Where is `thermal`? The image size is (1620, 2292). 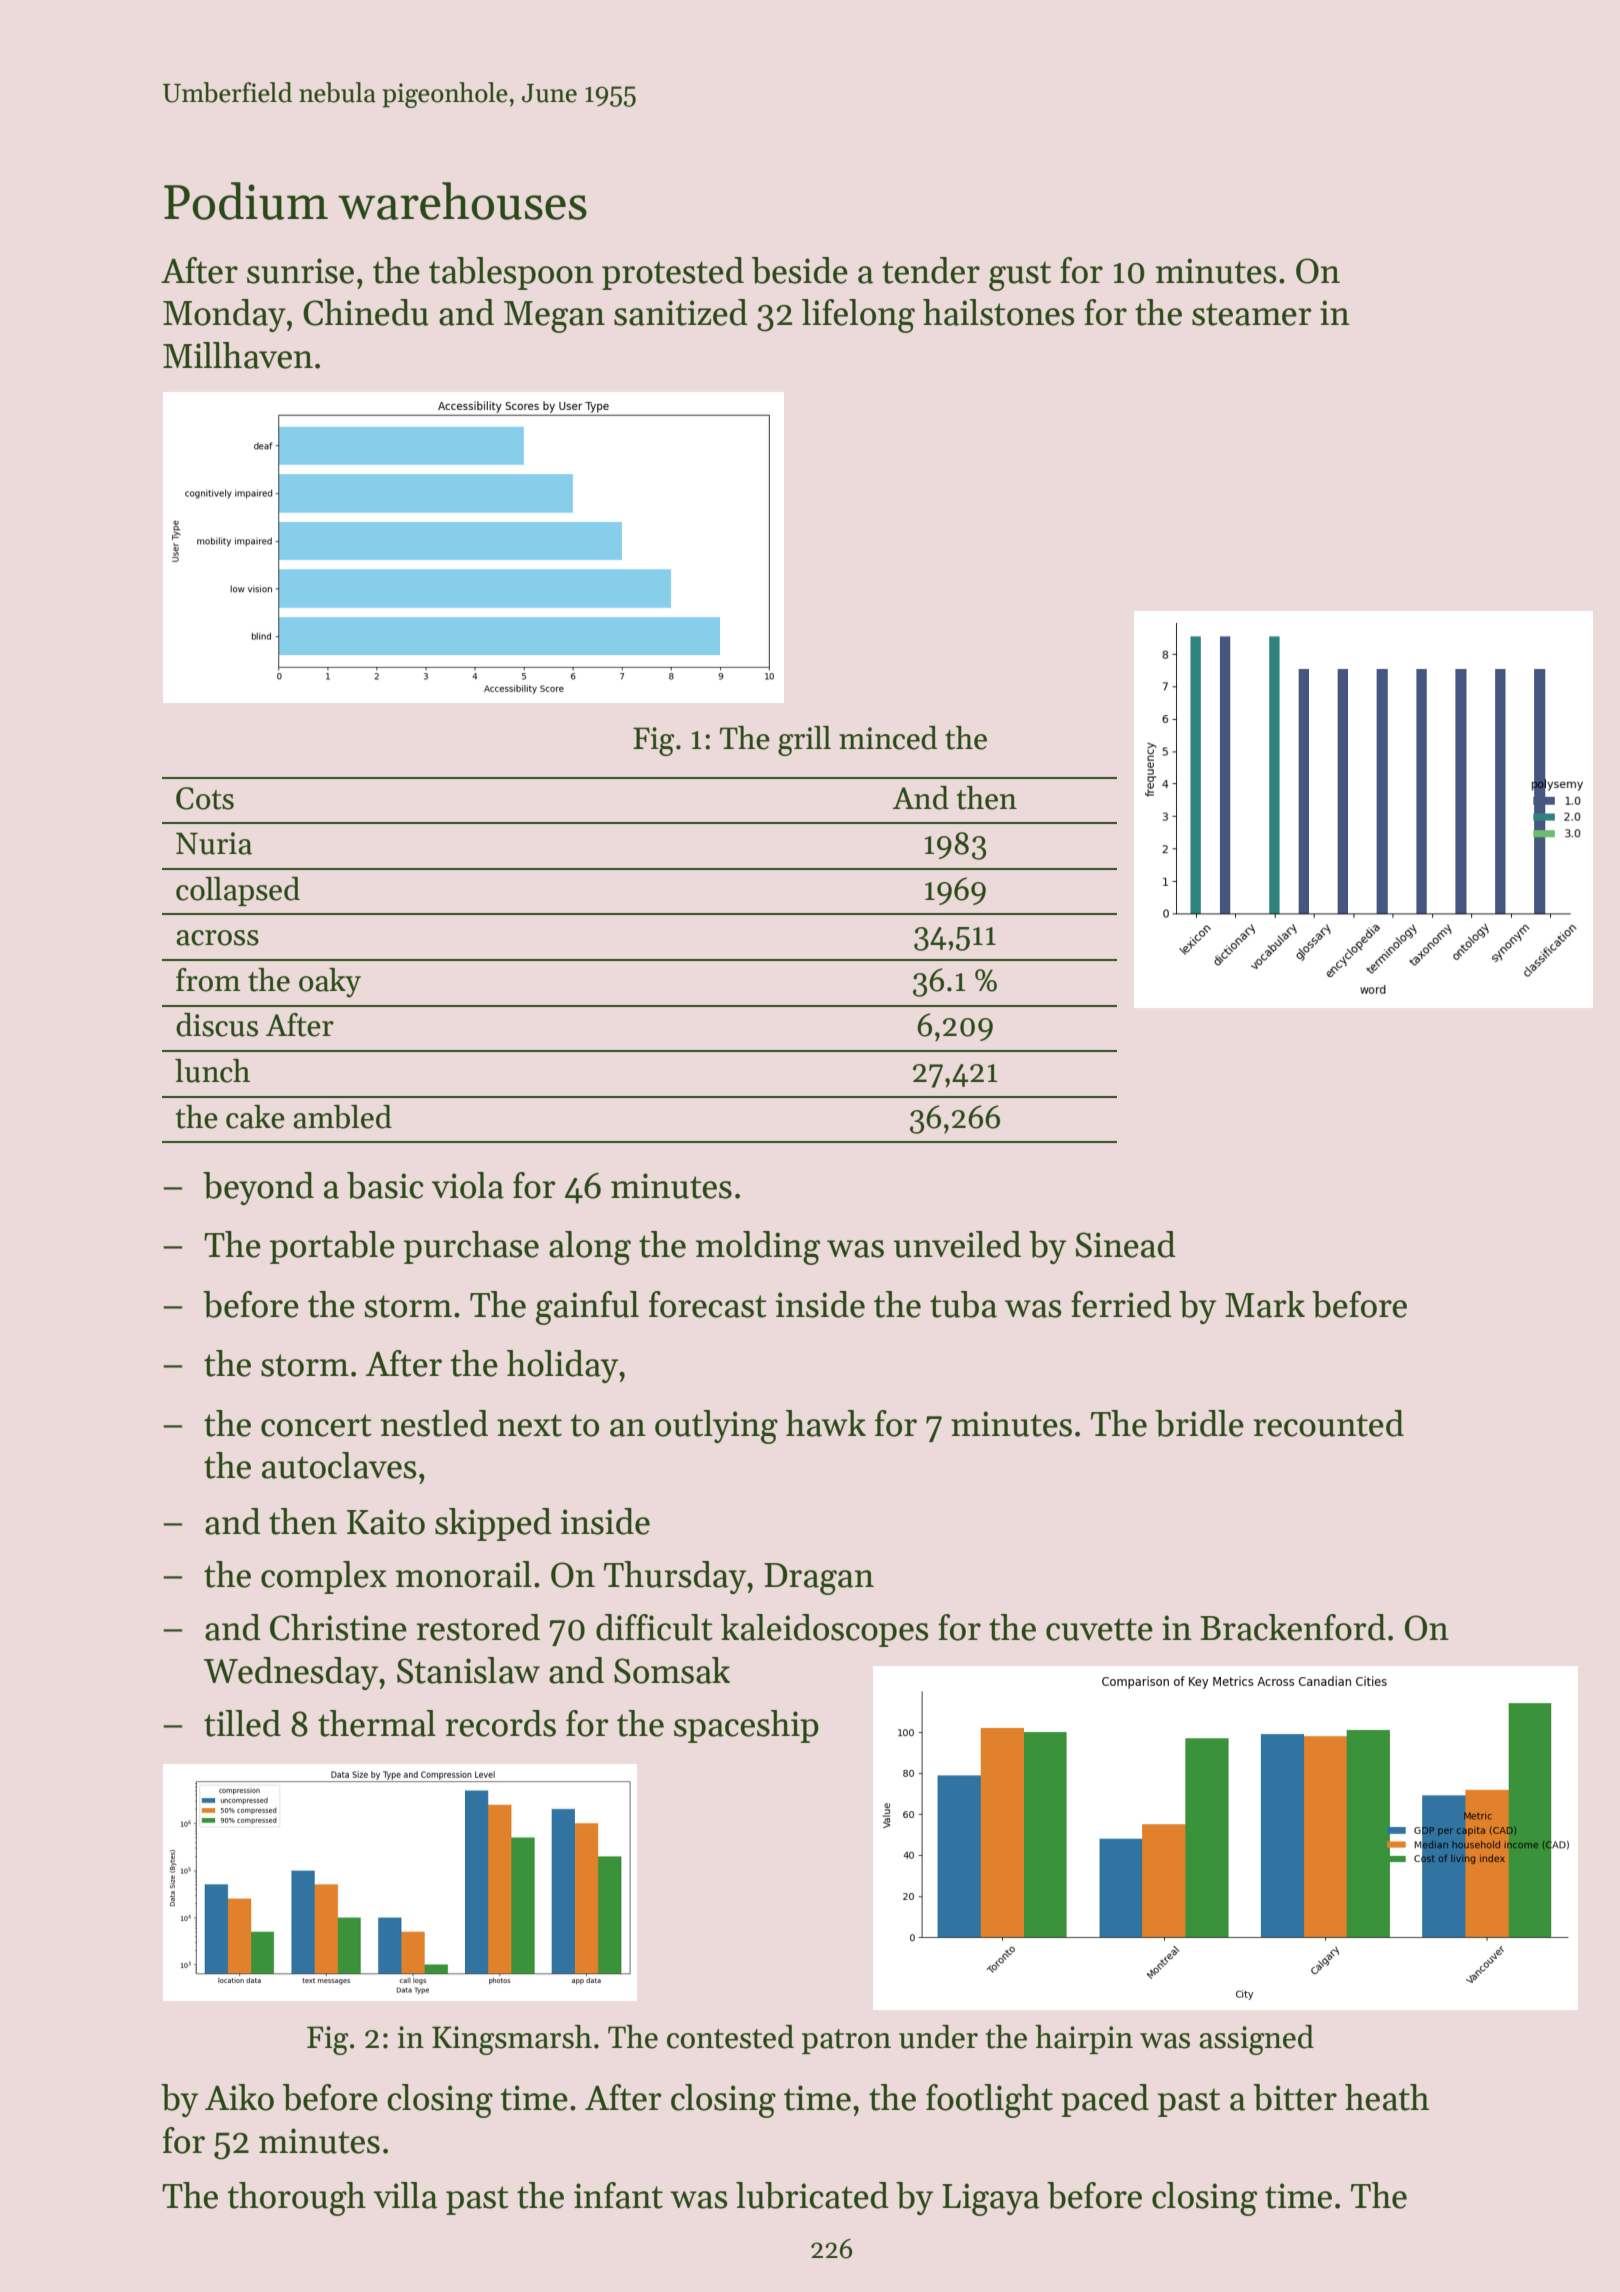
thermal is located at coordinates (377, 1723).
